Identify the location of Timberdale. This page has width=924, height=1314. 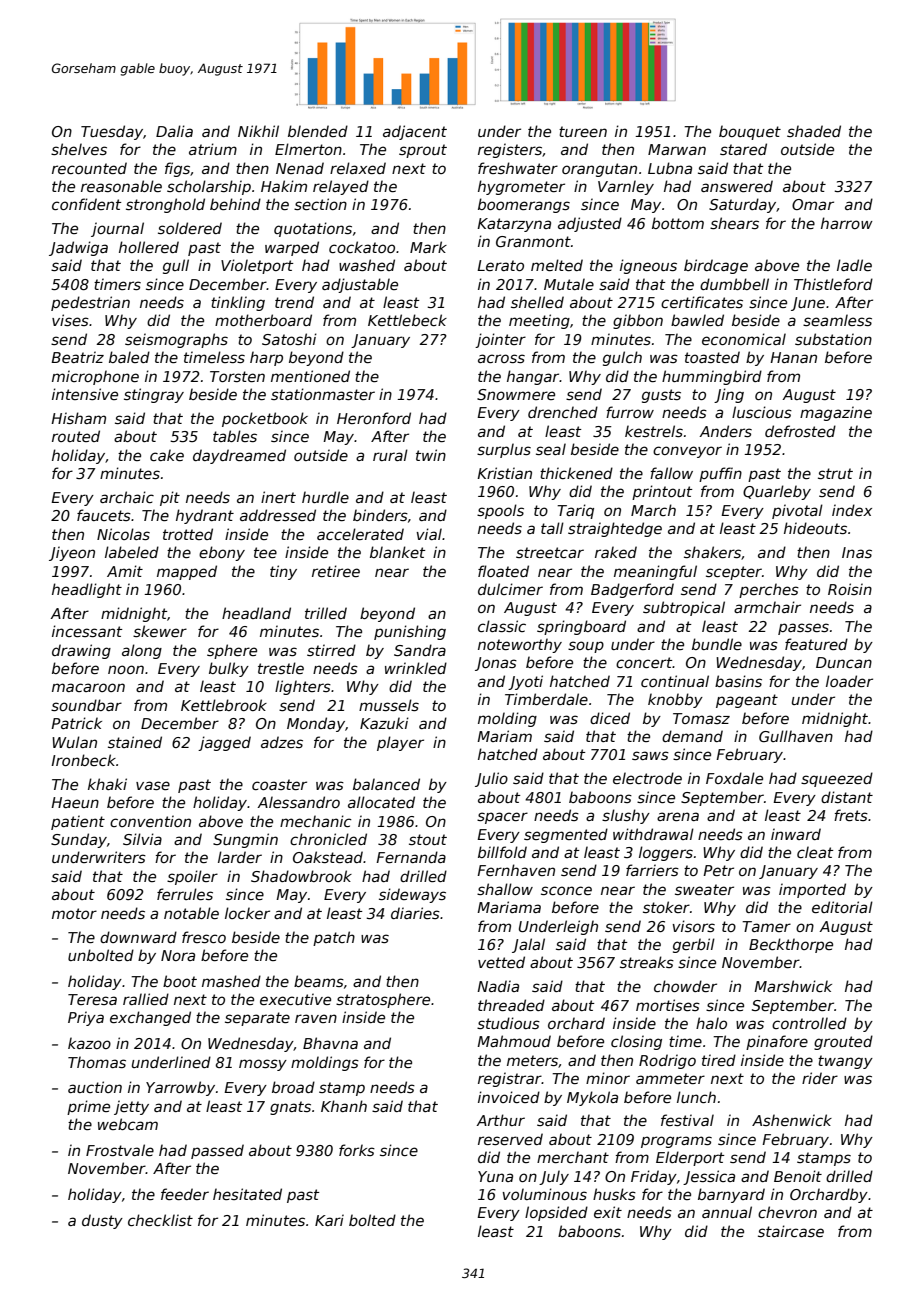
(546, 699).
